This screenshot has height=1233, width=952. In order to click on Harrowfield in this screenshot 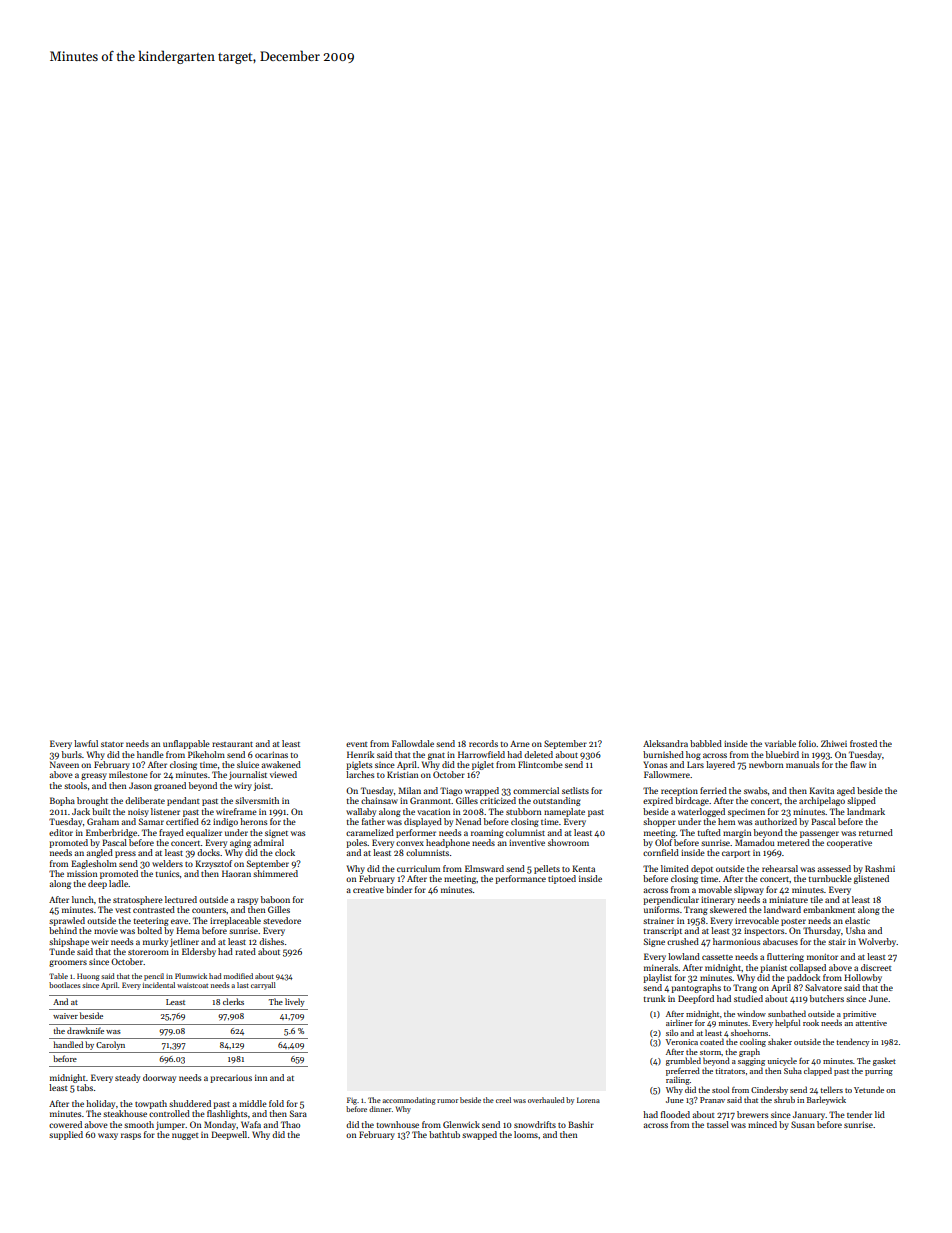, I will do `click(481, 754)`.
